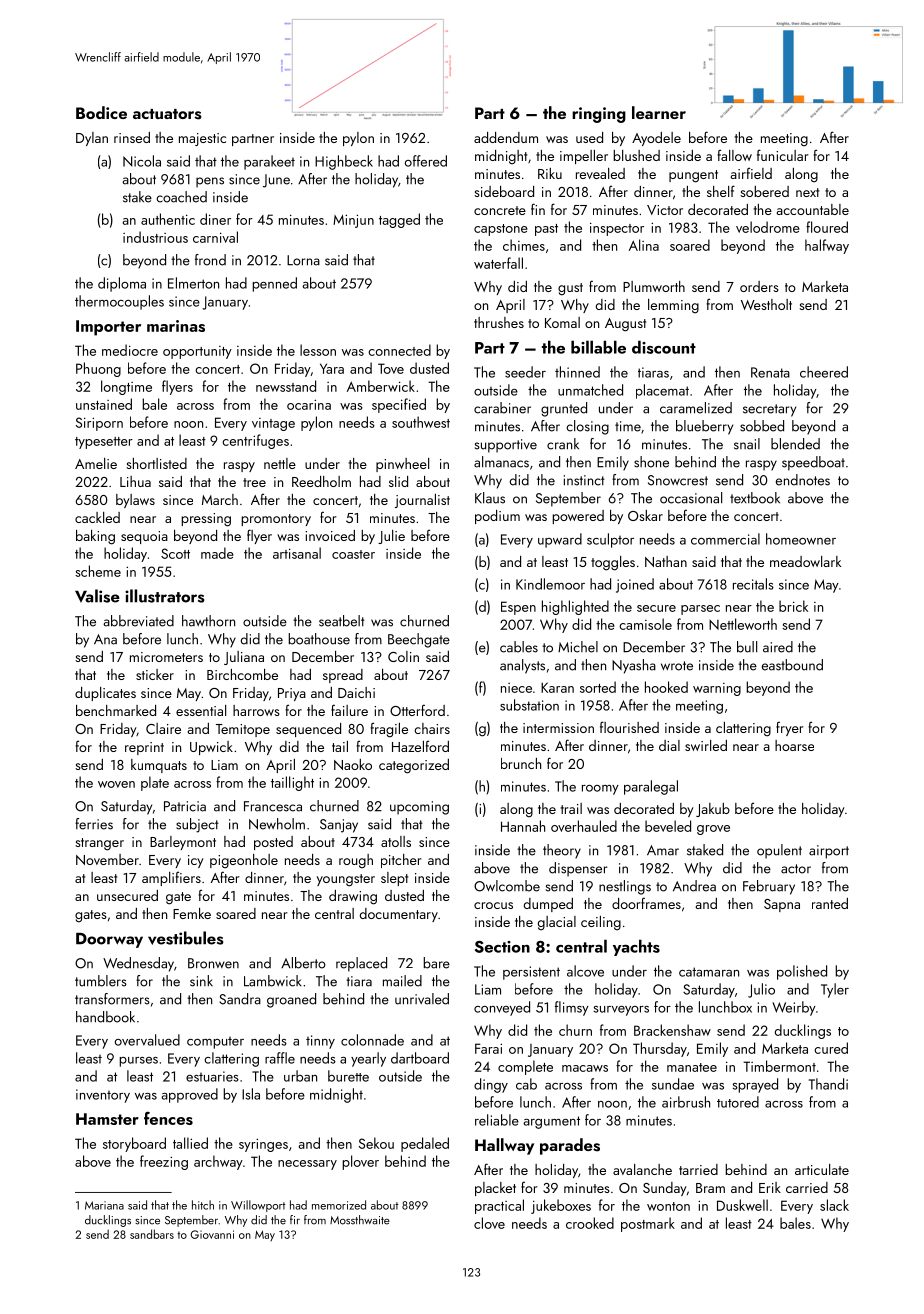  I want to click on opulent, so click(779, 851).
